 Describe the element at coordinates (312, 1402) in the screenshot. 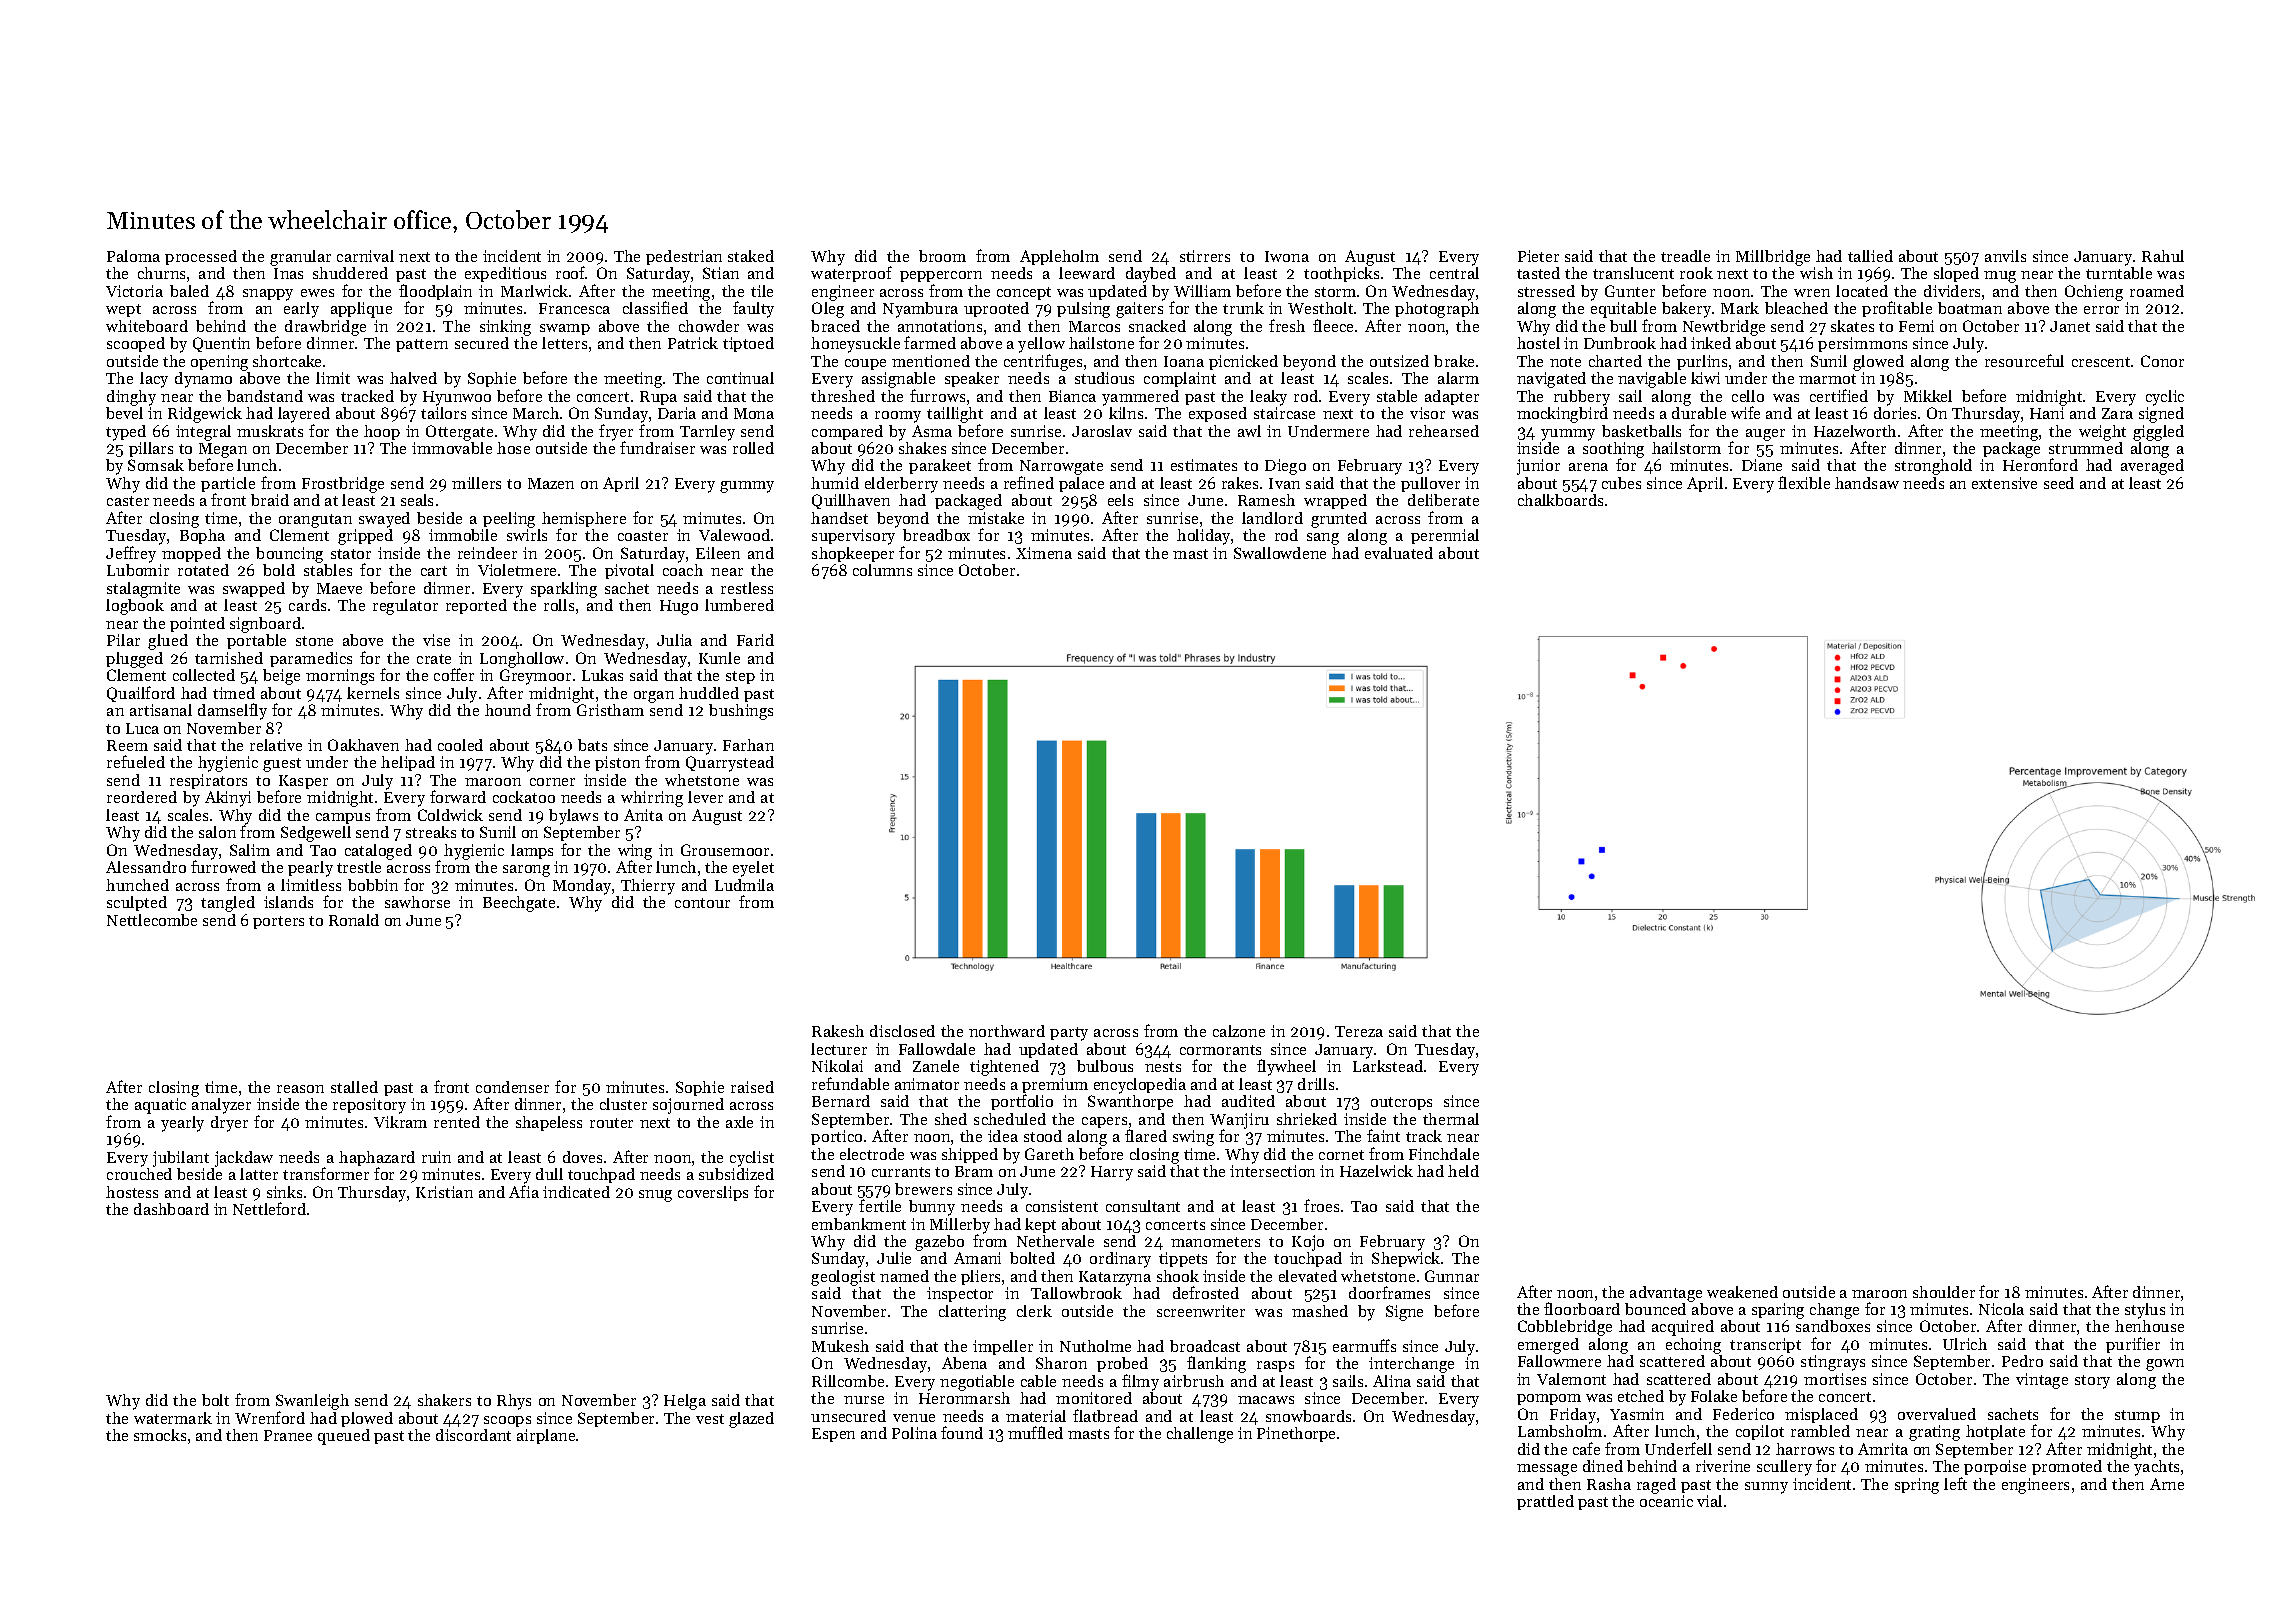

I see `Swanleigh` at that location.
